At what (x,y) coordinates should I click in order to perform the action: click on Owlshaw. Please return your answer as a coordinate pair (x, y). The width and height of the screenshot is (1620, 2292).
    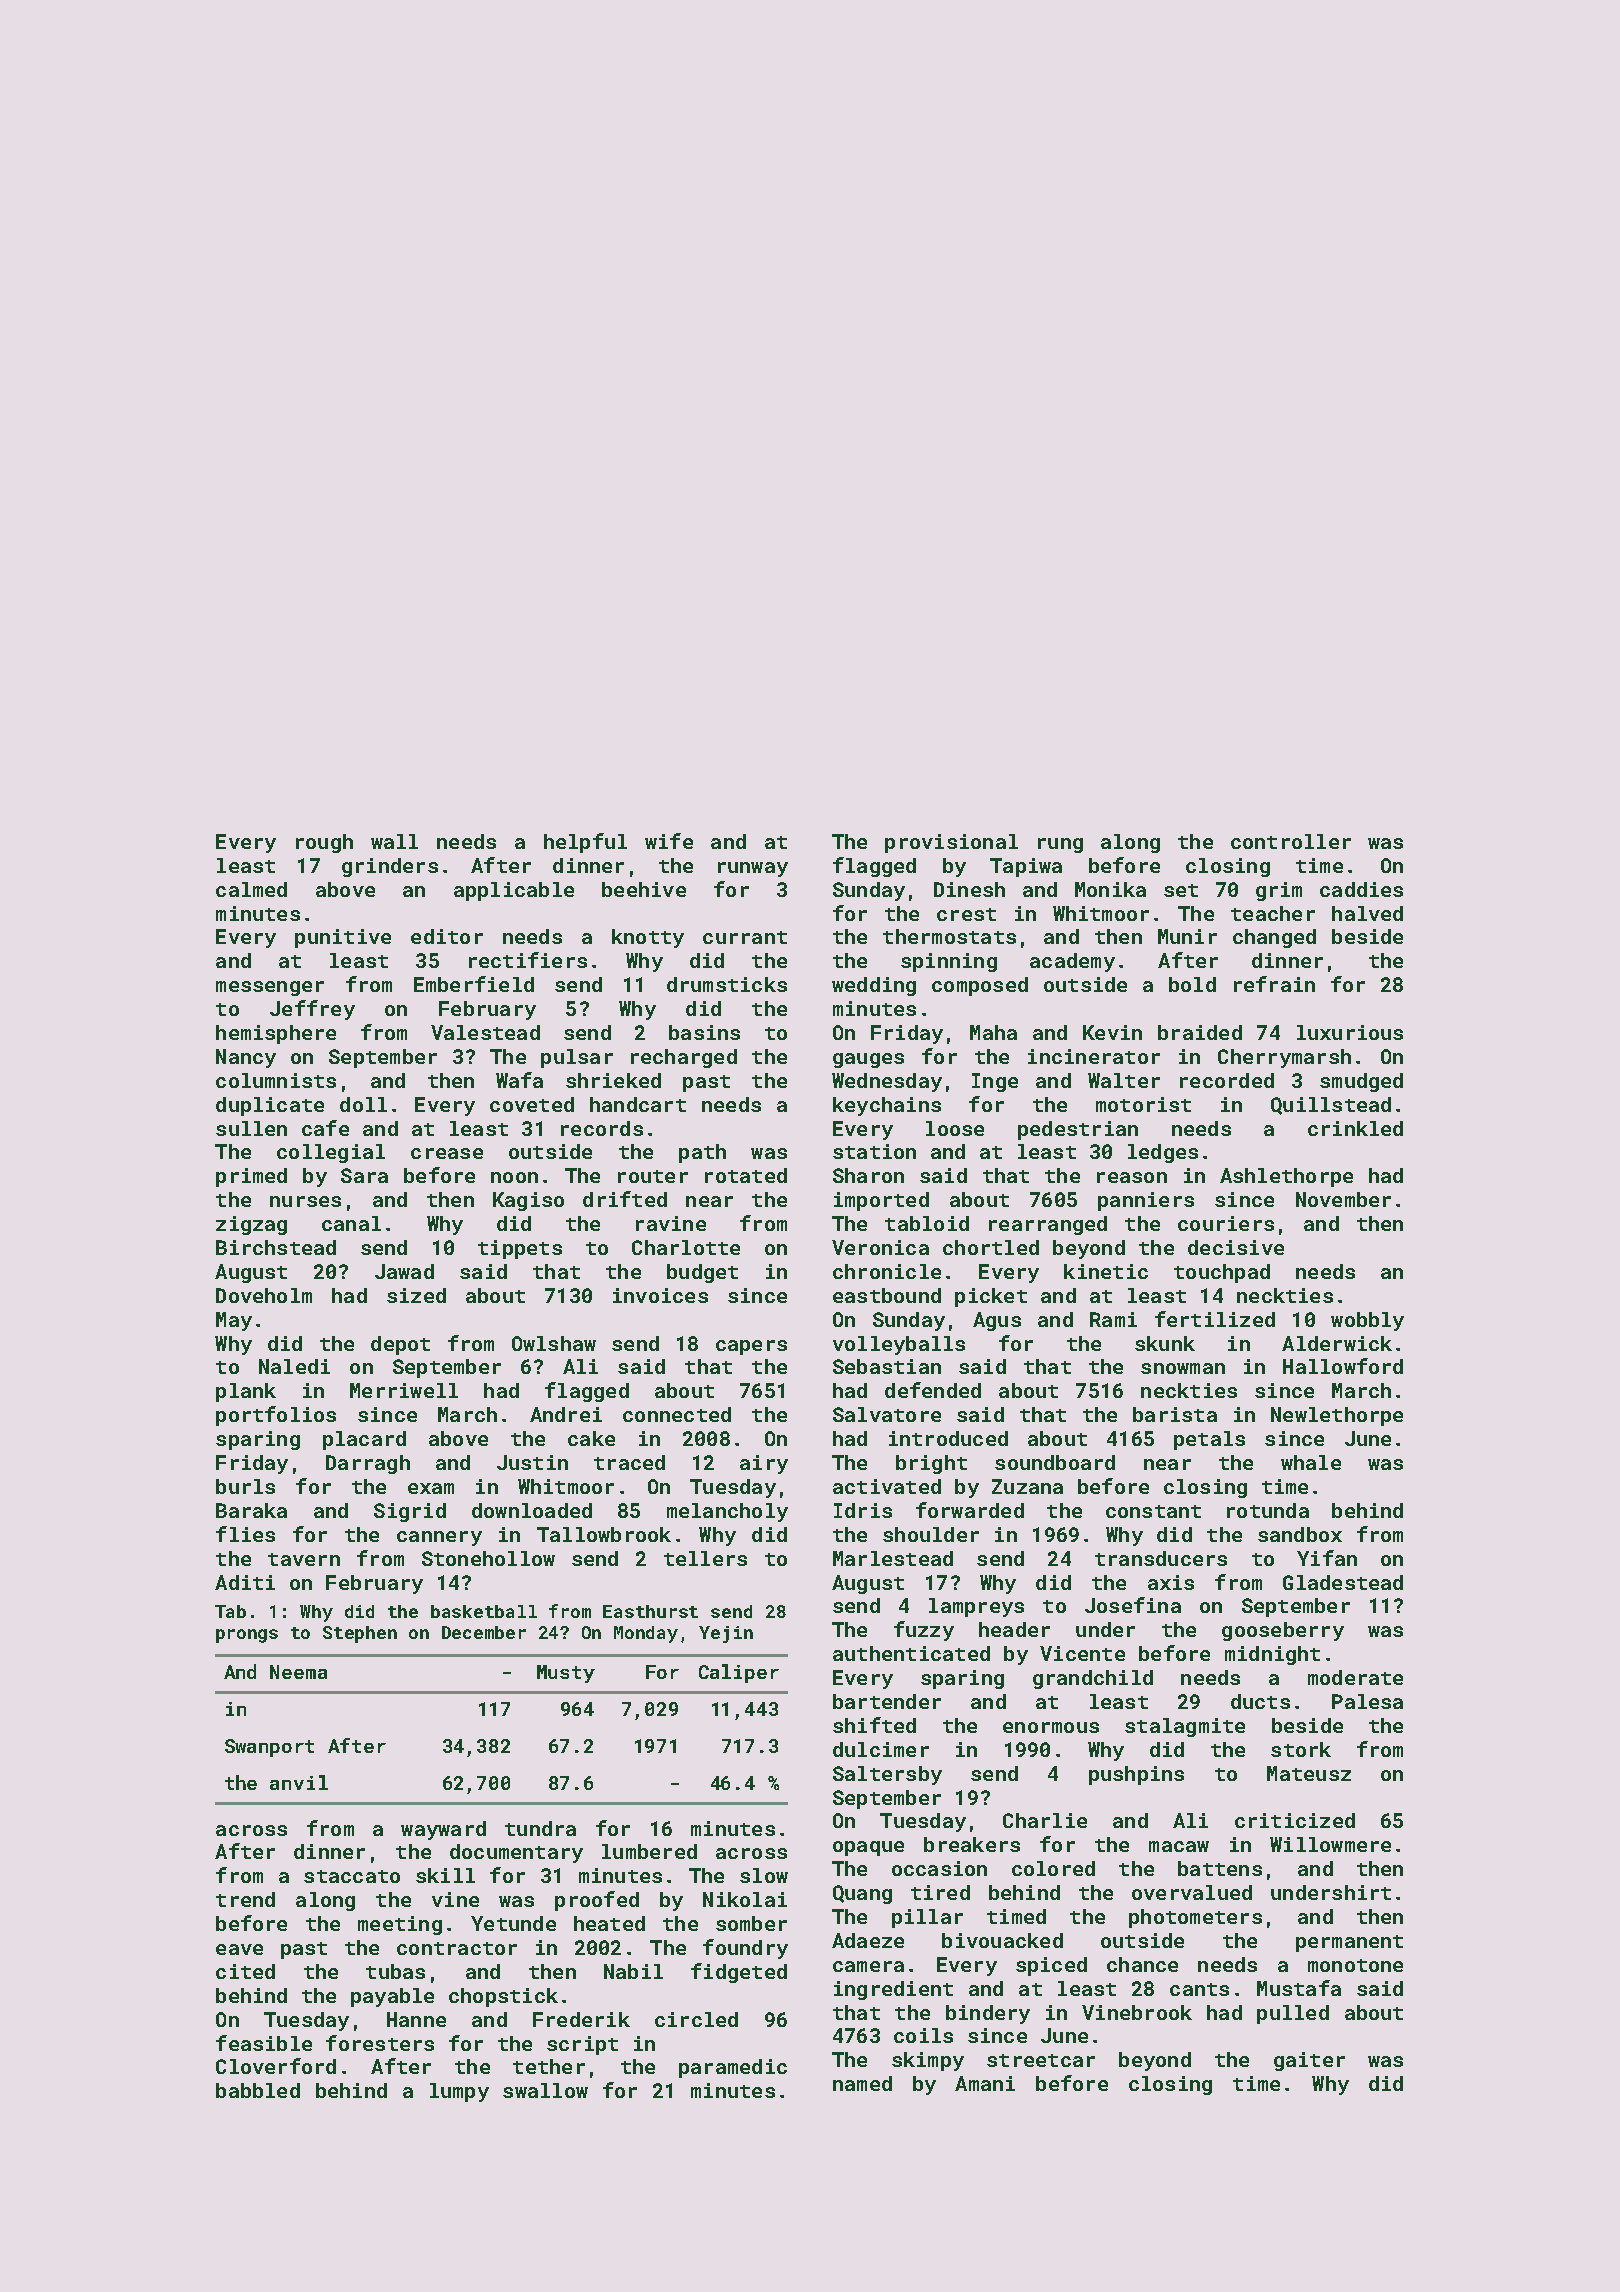
    Looking at the image, I should click on (554, 1343).
